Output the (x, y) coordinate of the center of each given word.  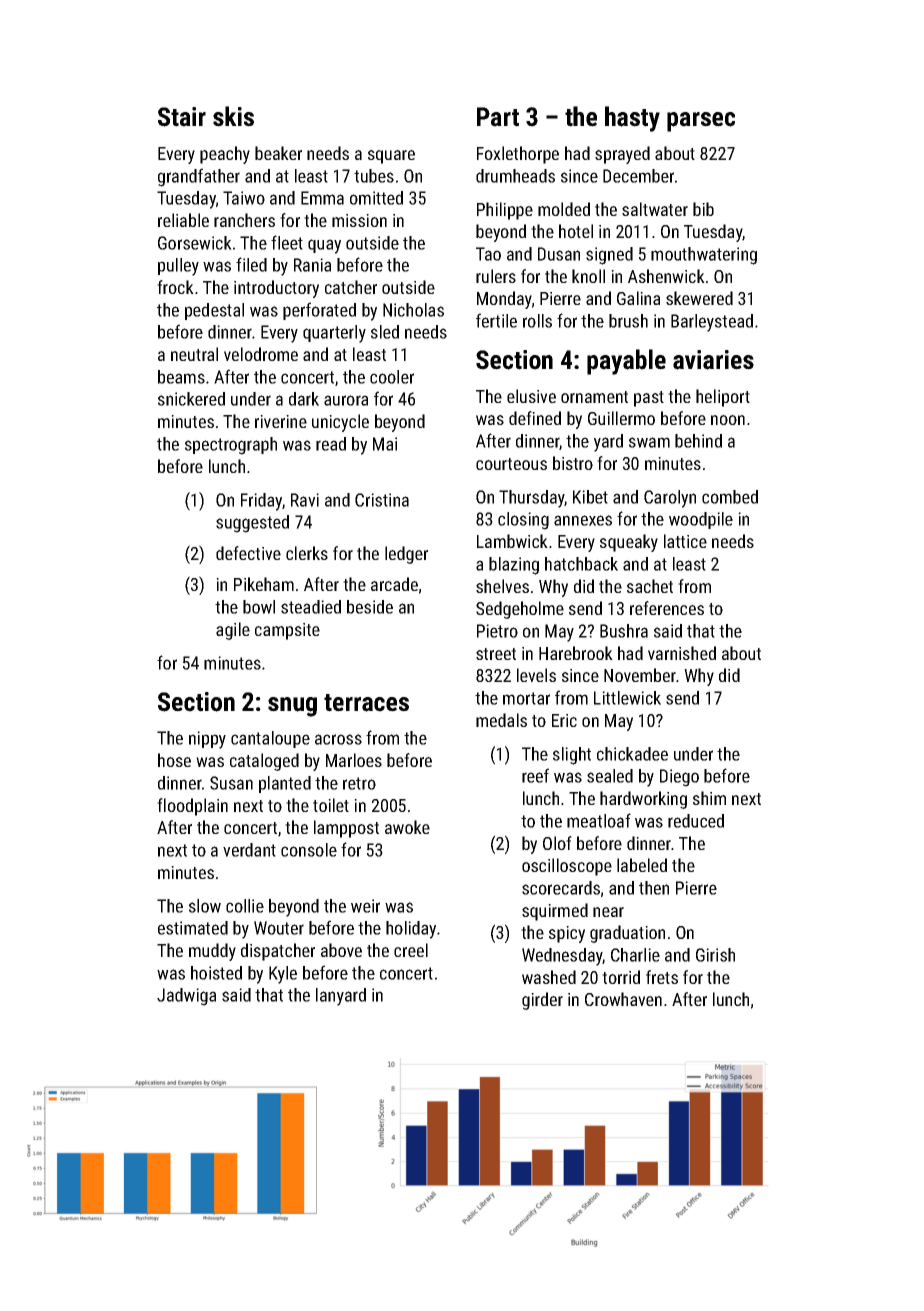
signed (609, 256)
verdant (249, 850)
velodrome (261, 354)
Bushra (624, 631)
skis (233, 116)
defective (248, 553)
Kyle (283, 975)
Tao (488, 254)
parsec (701, 122)
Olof (557, 843)
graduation (627, 934)
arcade (394, 584)
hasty (632, 119)
